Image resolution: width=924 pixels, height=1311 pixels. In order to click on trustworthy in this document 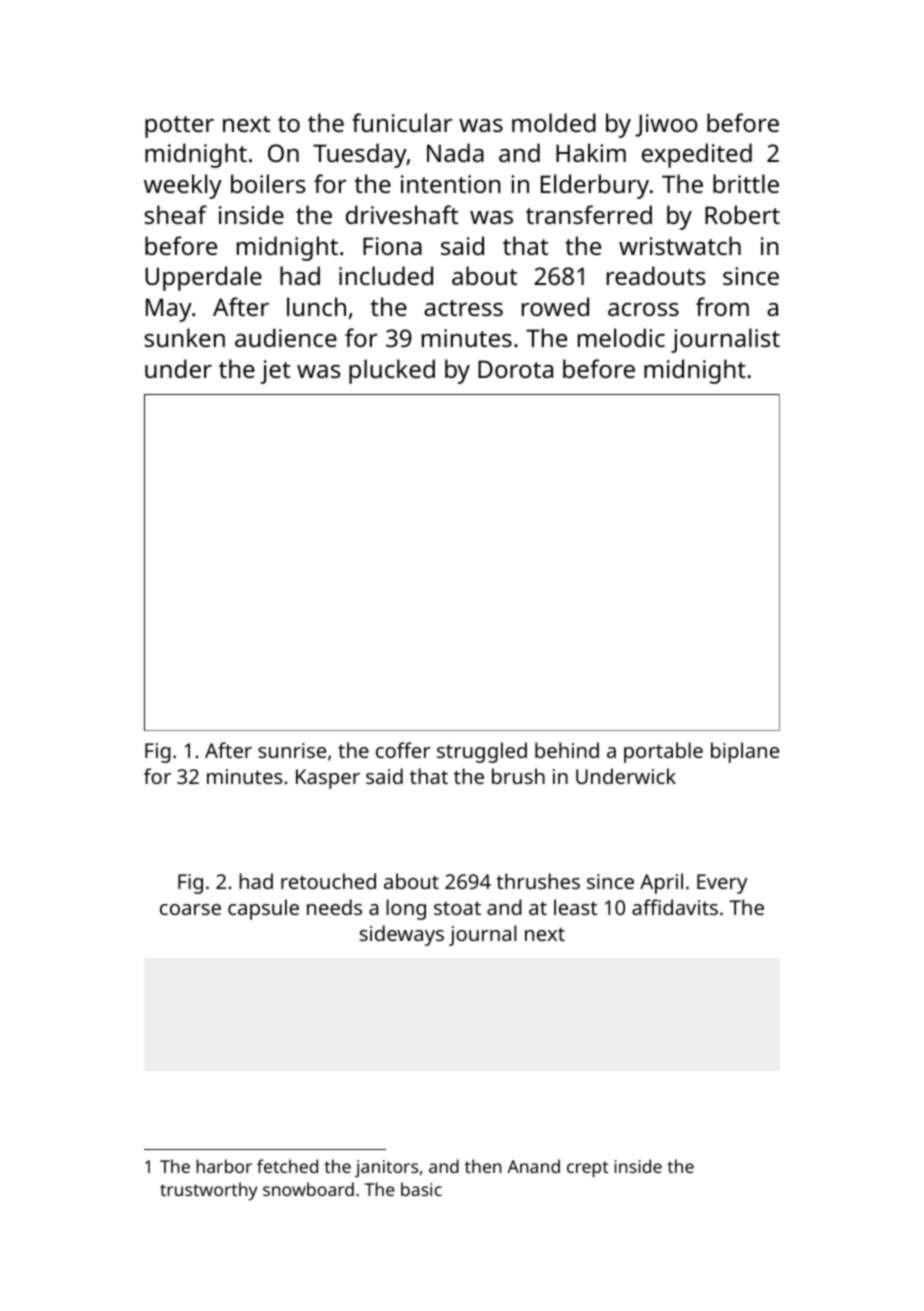, I will do `click(208, 1191)`.
